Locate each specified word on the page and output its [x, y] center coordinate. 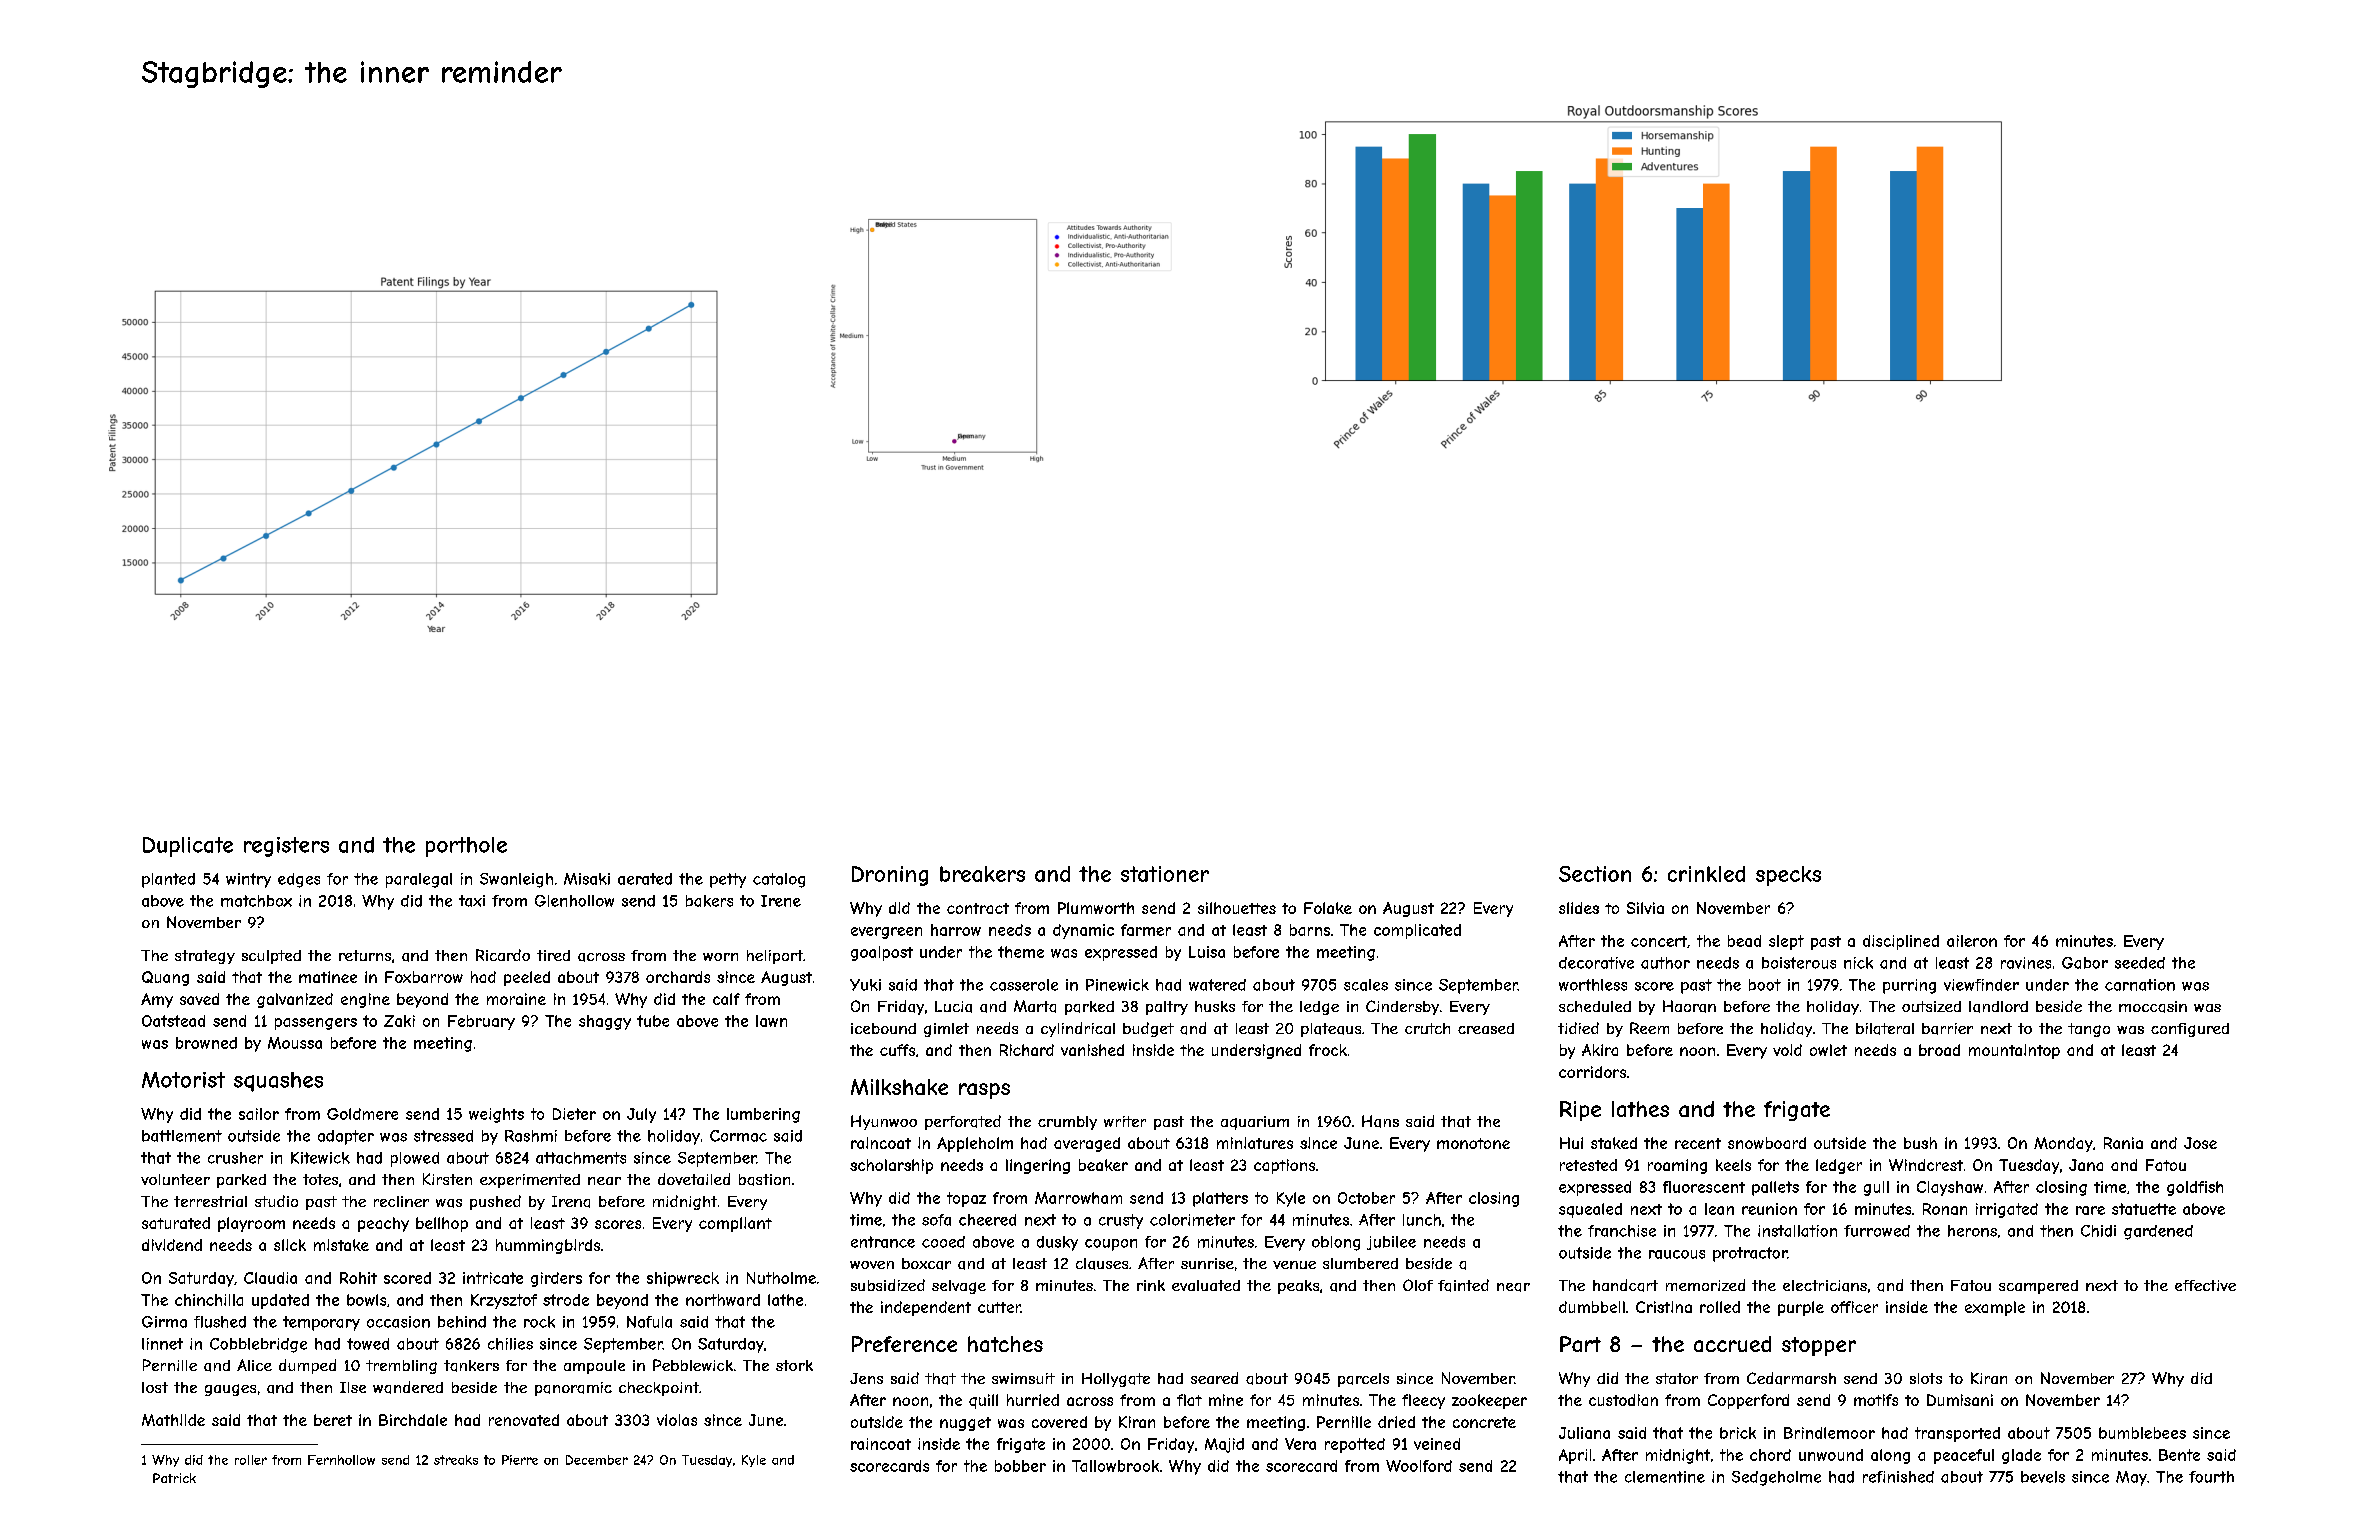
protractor [1750, 1254]
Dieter [574, 1114]
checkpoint [659, 1389]
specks [1788, 876]
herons [1972, 1231]
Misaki [587, 879]
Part [1580, 1344]
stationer [1165, 874]
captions [1284, 1166]
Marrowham [1078, 1198]
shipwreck [683, 1279]
